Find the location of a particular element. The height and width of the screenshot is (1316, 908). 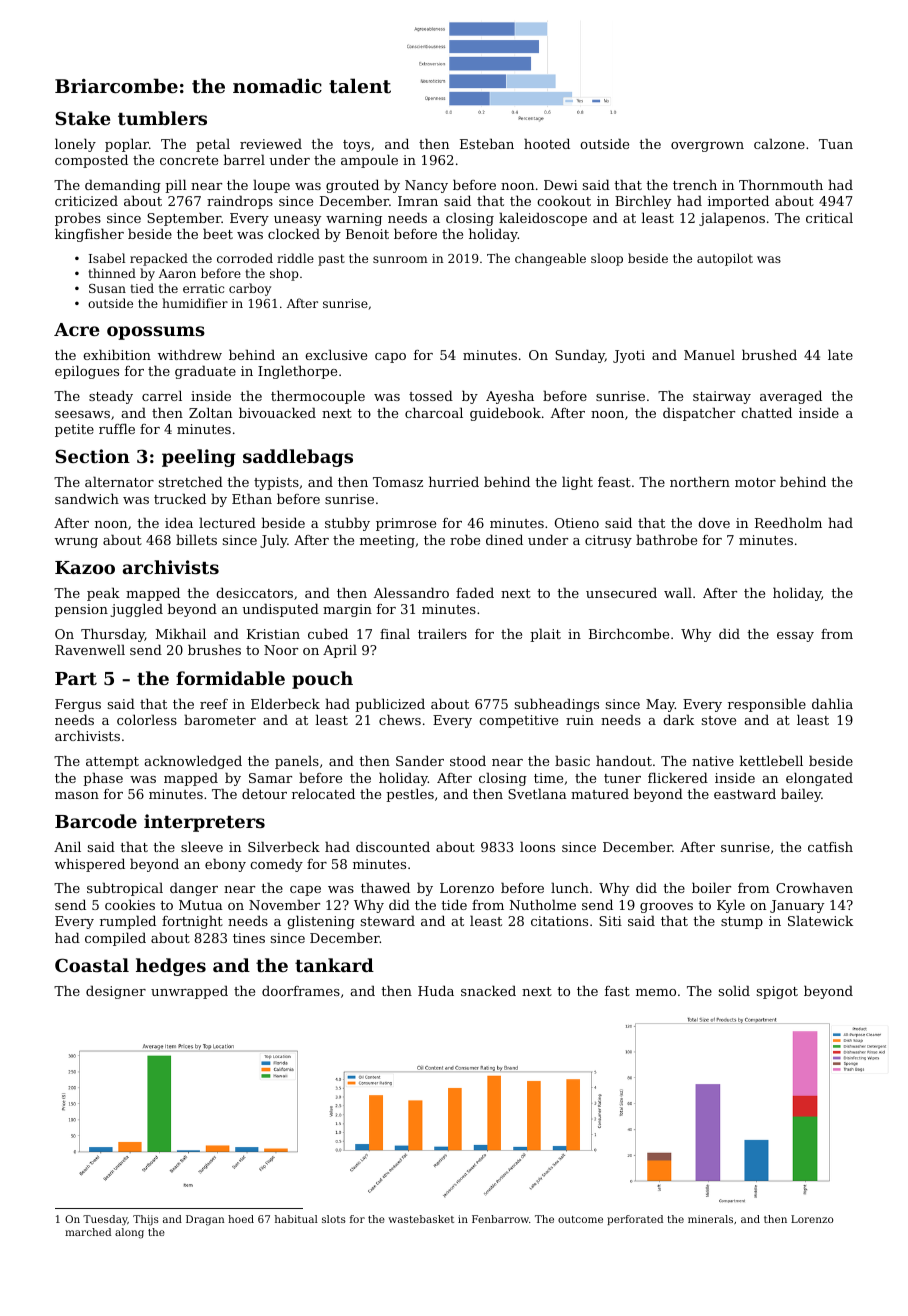

doorframes is located at coordinates (301, 990).
